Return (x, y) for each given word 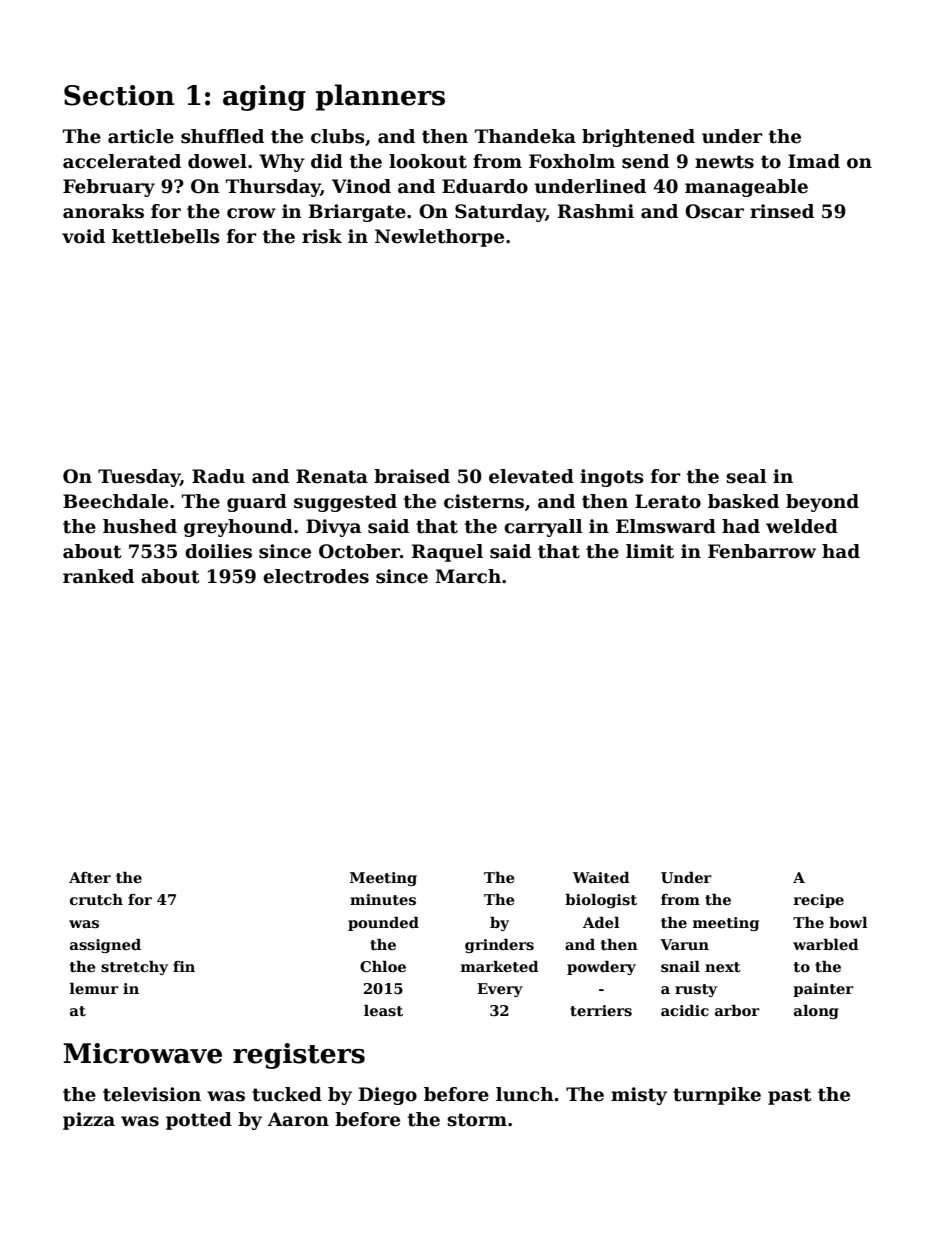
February (109, 188)
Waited (601, 877)
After (90, 877)
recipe (819, 901)
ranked (98, 576)
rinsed (782, 211)
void (83, 236)
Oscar (714, 211)
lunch (525, 1094)
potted (199, 1121)
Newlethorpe (439, 238)
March (468, 576)
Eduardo (485, 186)
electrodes (316, 576)
